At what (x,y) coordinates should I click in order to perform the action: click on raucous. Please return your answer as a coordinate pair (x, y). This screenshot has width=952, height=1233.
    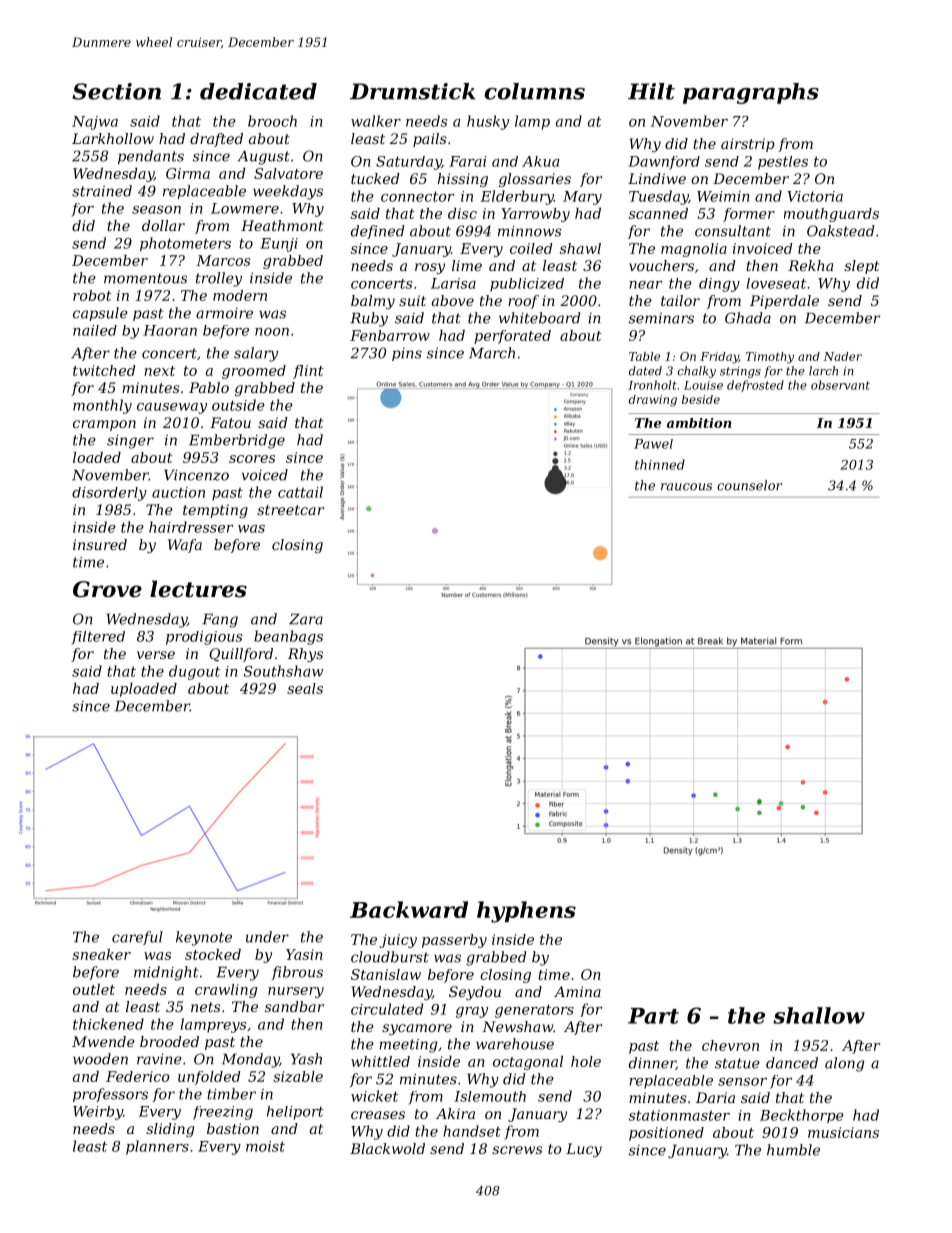
    Looking at the image, I should click on (686, 487).
